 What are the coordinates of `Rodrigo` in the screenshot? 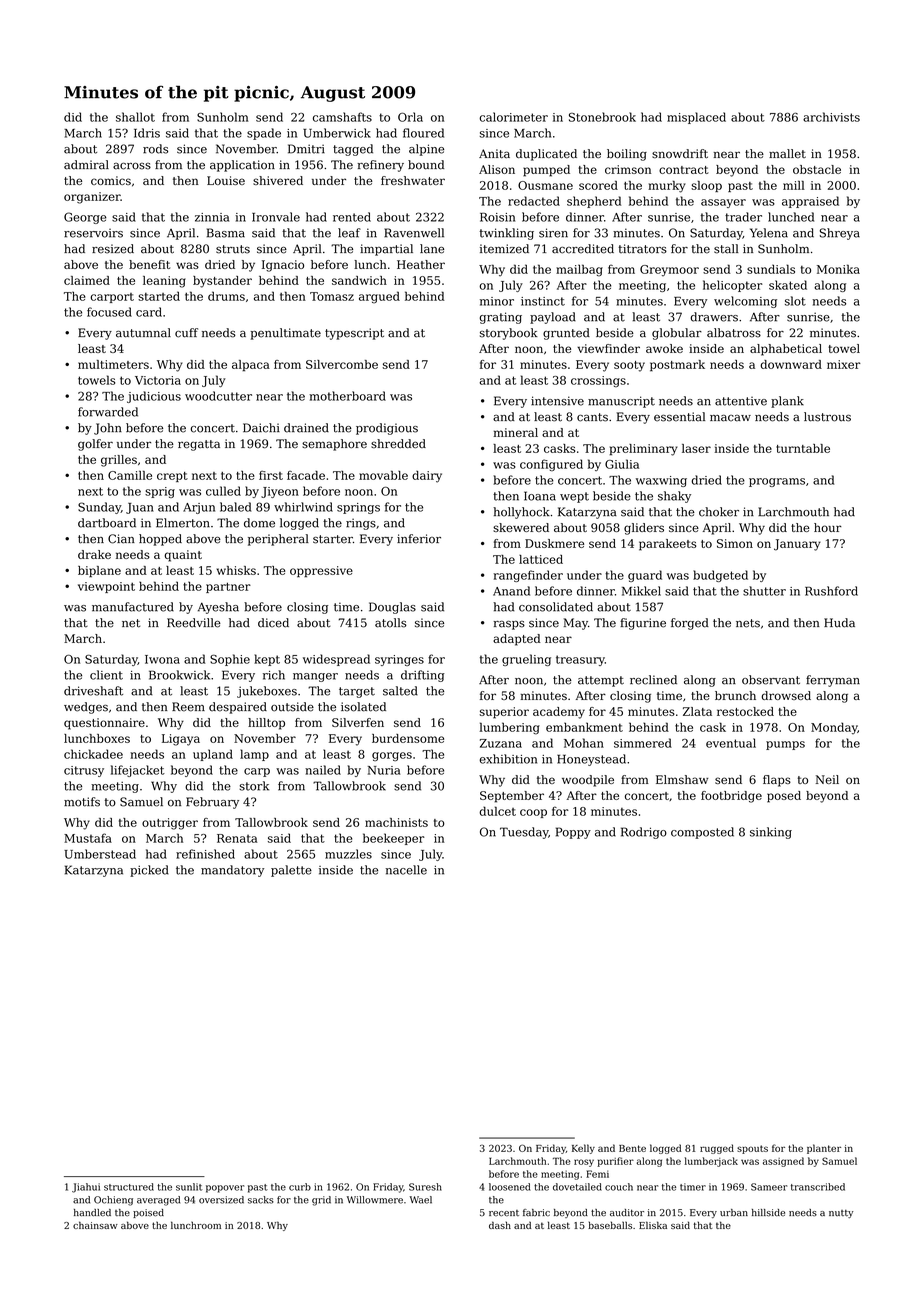 It's located at (644, 833).
